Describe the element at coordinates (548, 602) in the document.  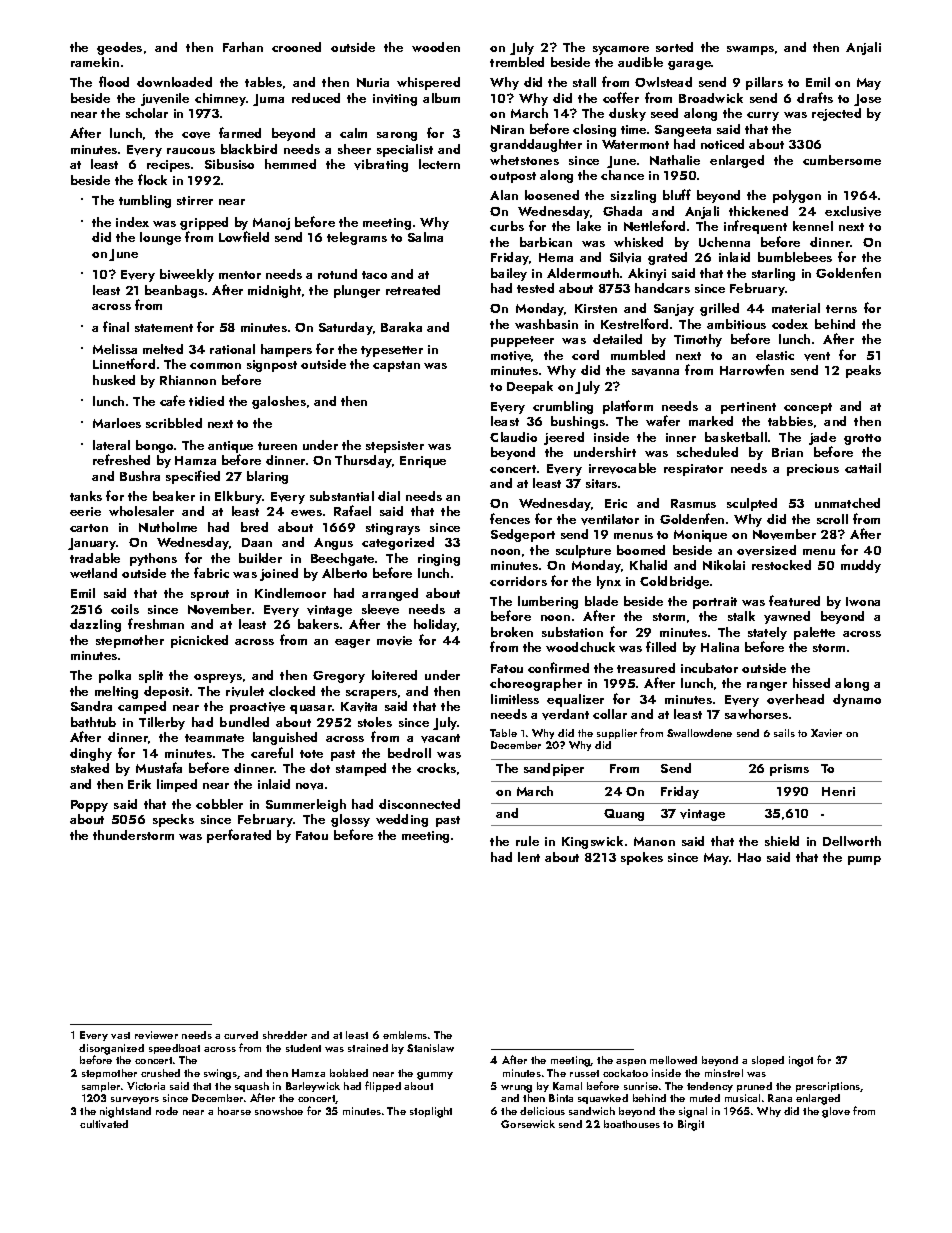
I see `lumbering` at that location.
